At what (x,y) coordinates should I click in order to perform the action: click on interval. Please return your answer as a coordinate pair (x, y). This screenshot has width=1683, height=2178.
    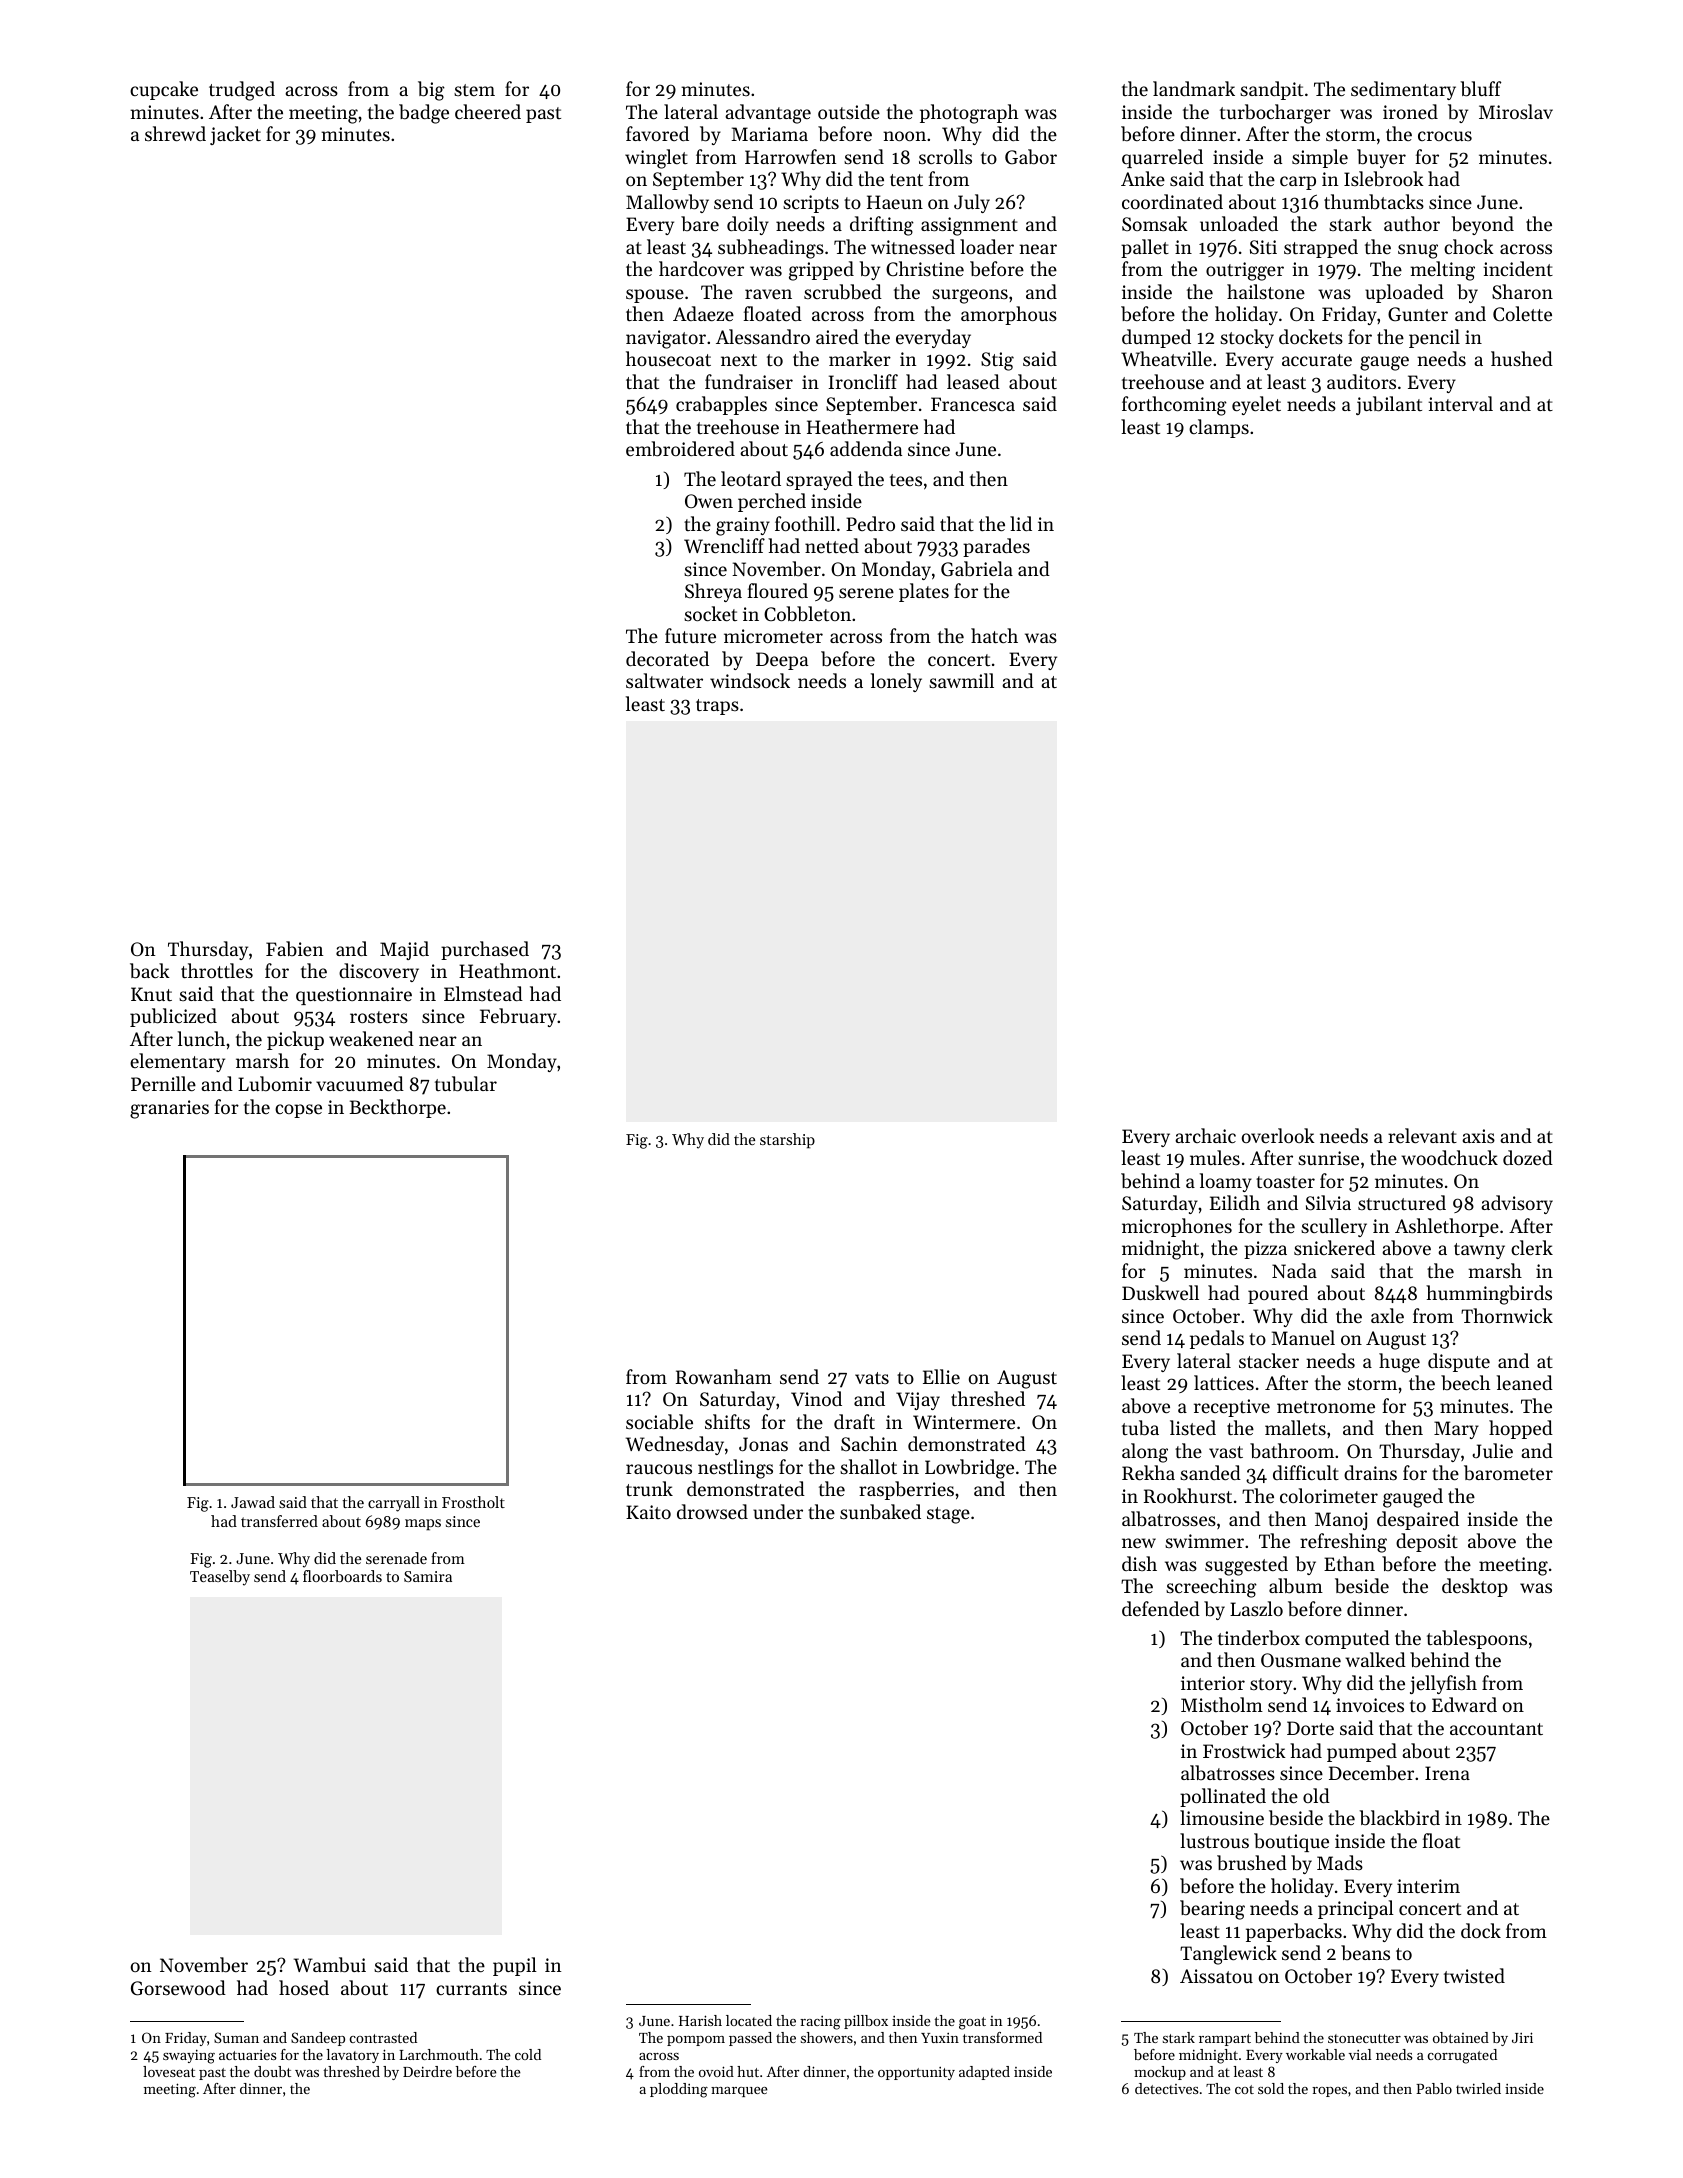
    Looking at the image, I should click on (1460, 403).
